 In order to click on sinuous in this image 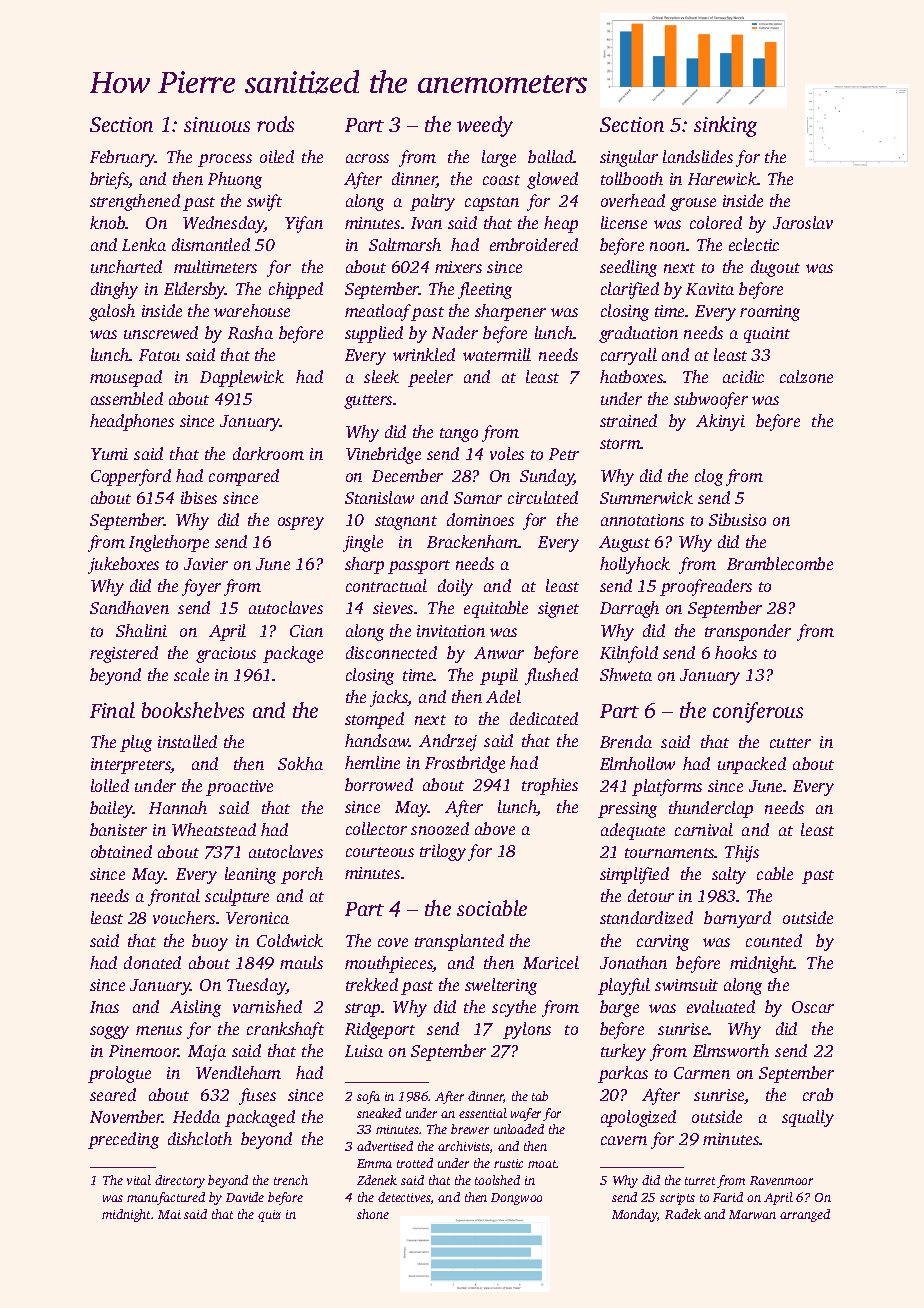, I will do `click(217, 124)`.
